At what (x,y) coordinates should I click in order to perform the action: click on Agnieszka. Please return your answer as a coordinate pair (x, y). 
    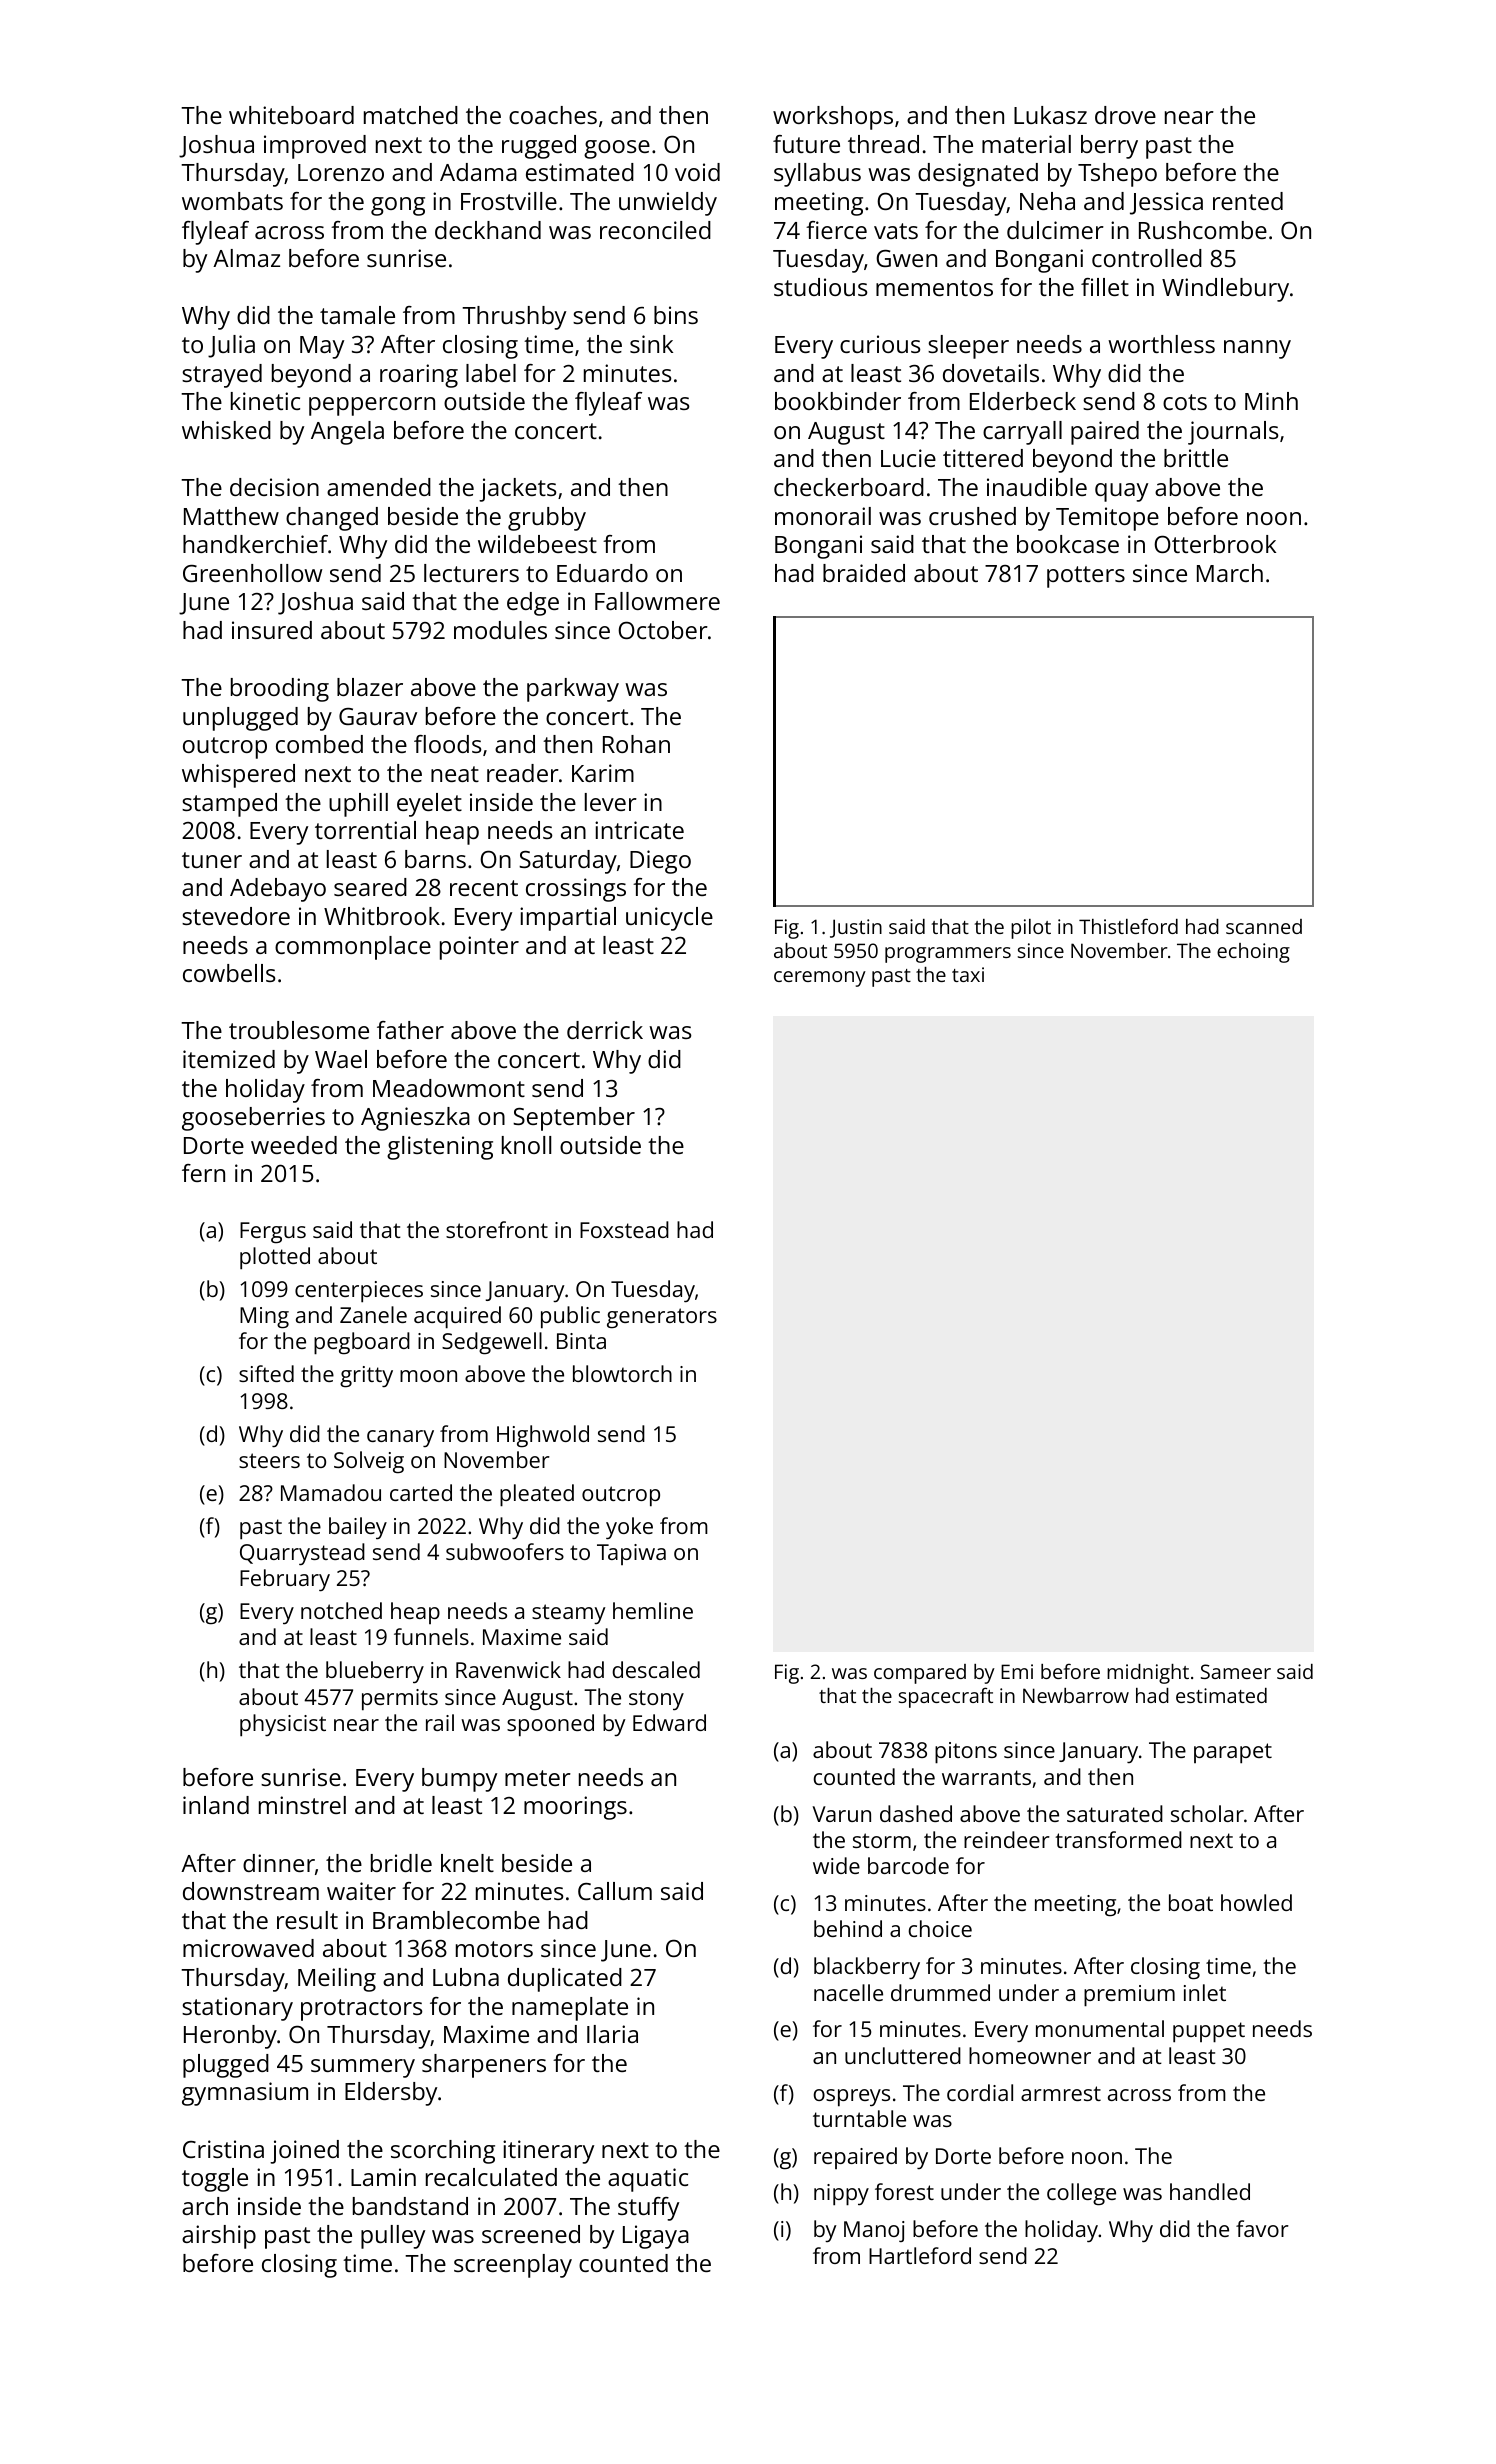
    Looking at the image, I should click on (415, 1119).
